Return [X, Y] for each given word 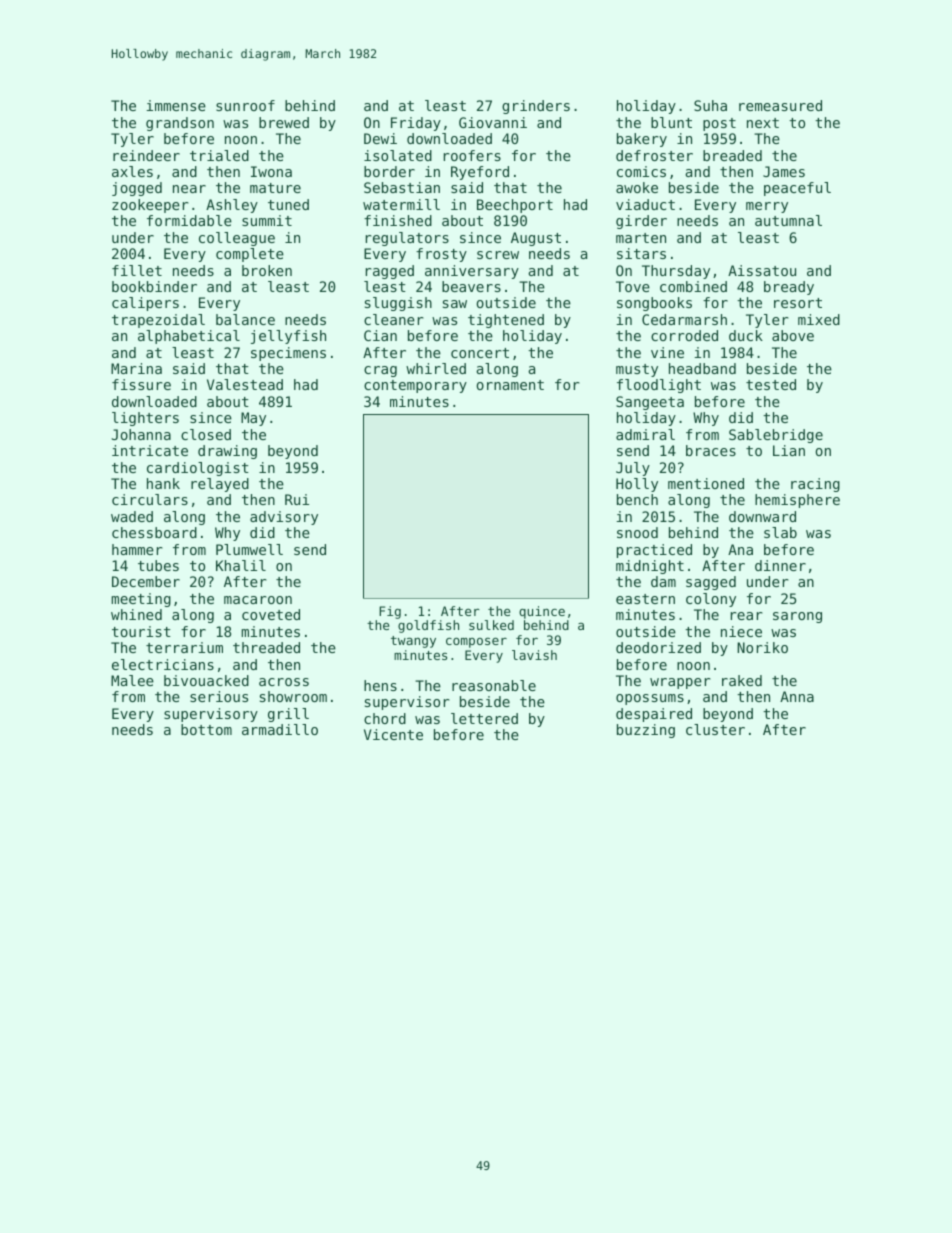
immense [176, 105]
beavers [471, 286]
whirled [436, 368]
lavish [534, 655]
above [793, 335]
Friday [416, 124]
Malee [132, 680]
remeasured [780, 105]
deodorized [658, 647]
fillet [137, 270]
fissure [141, 384]
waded [132, 516]
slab [780, 532]
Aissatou [762, 270]
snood [637, 532]
